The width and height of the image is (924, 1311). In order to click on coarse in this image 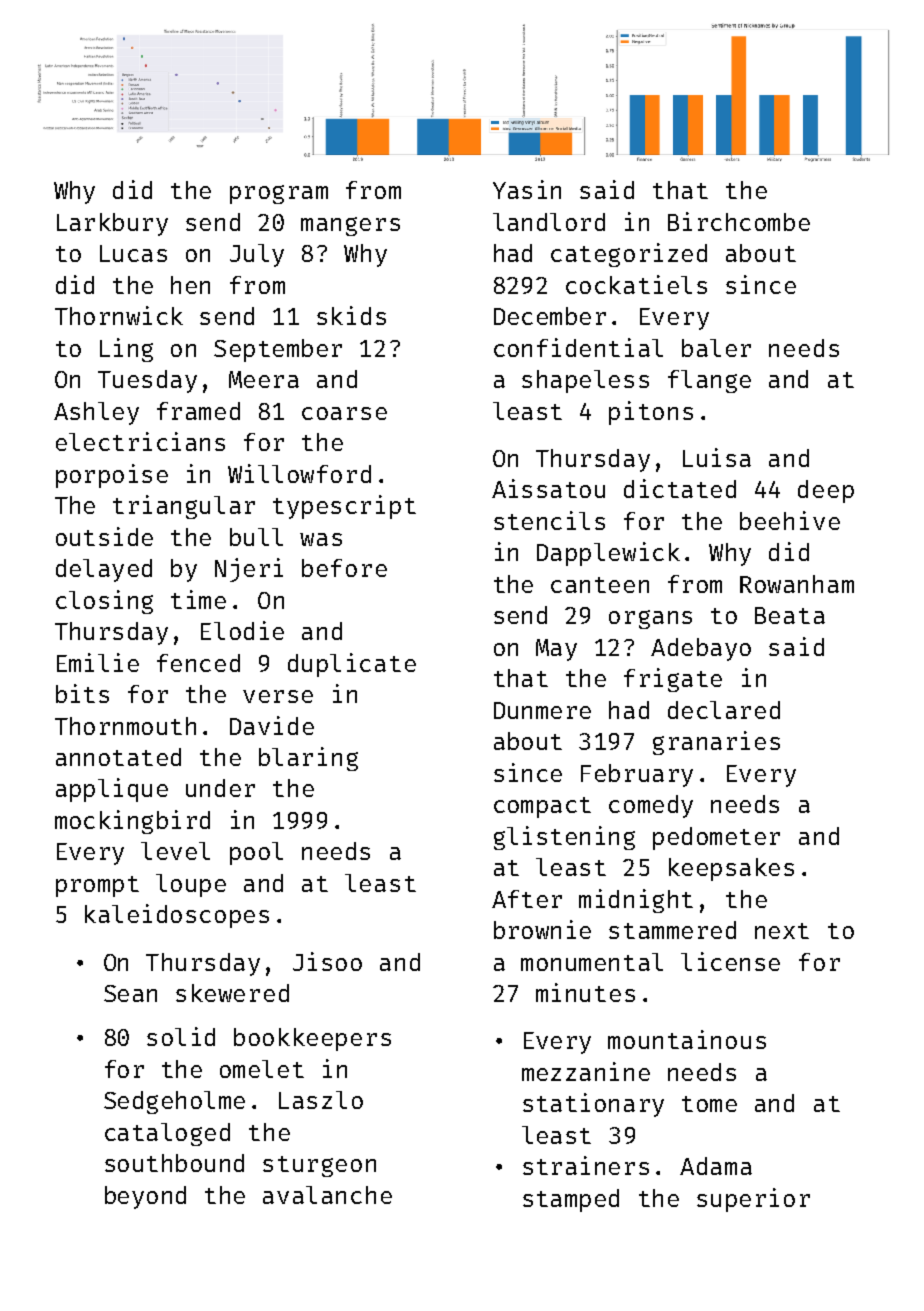, I will do `click(344, 413)`.
